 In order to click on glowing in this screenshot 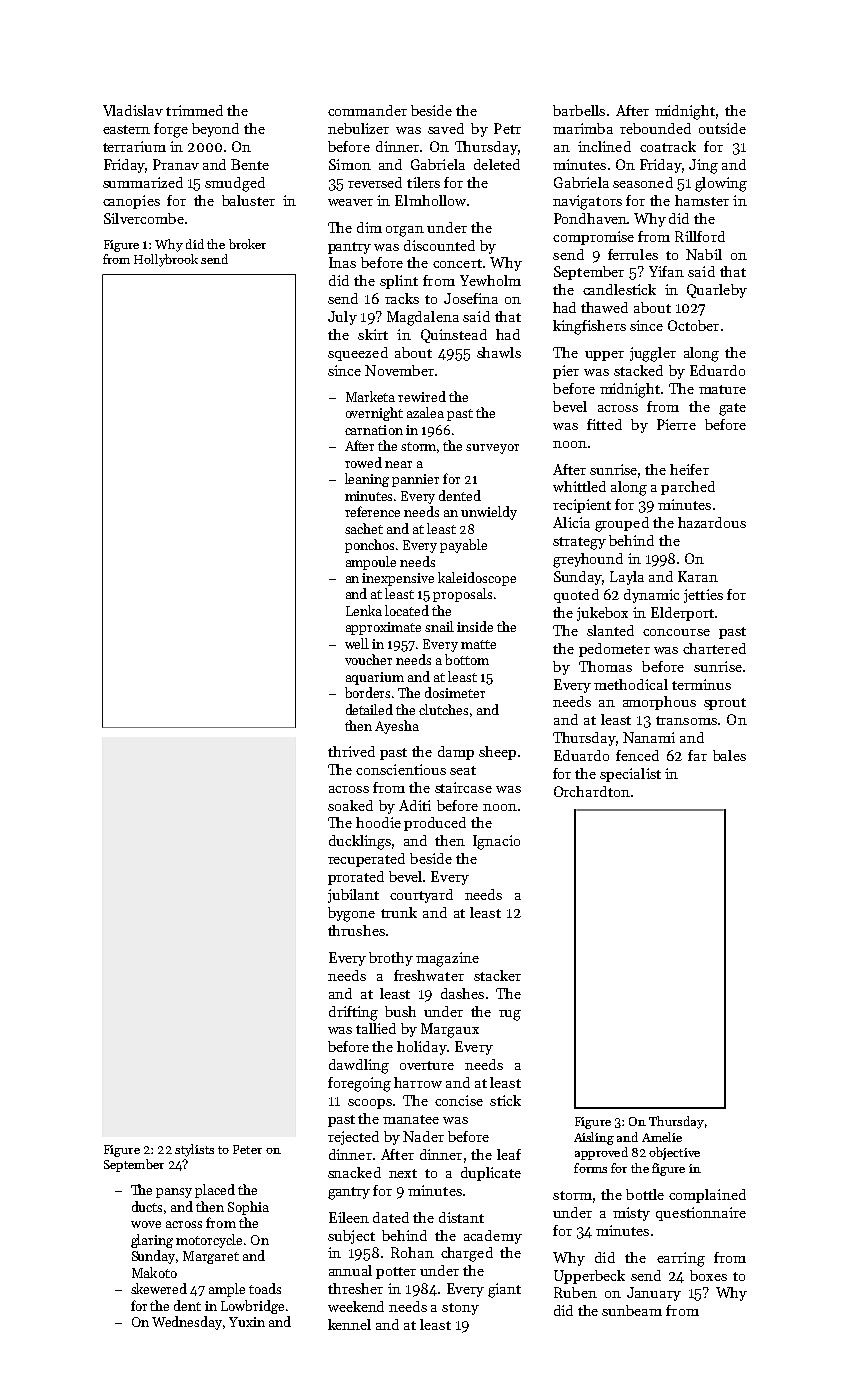, I will do `click(721, 184)`.
